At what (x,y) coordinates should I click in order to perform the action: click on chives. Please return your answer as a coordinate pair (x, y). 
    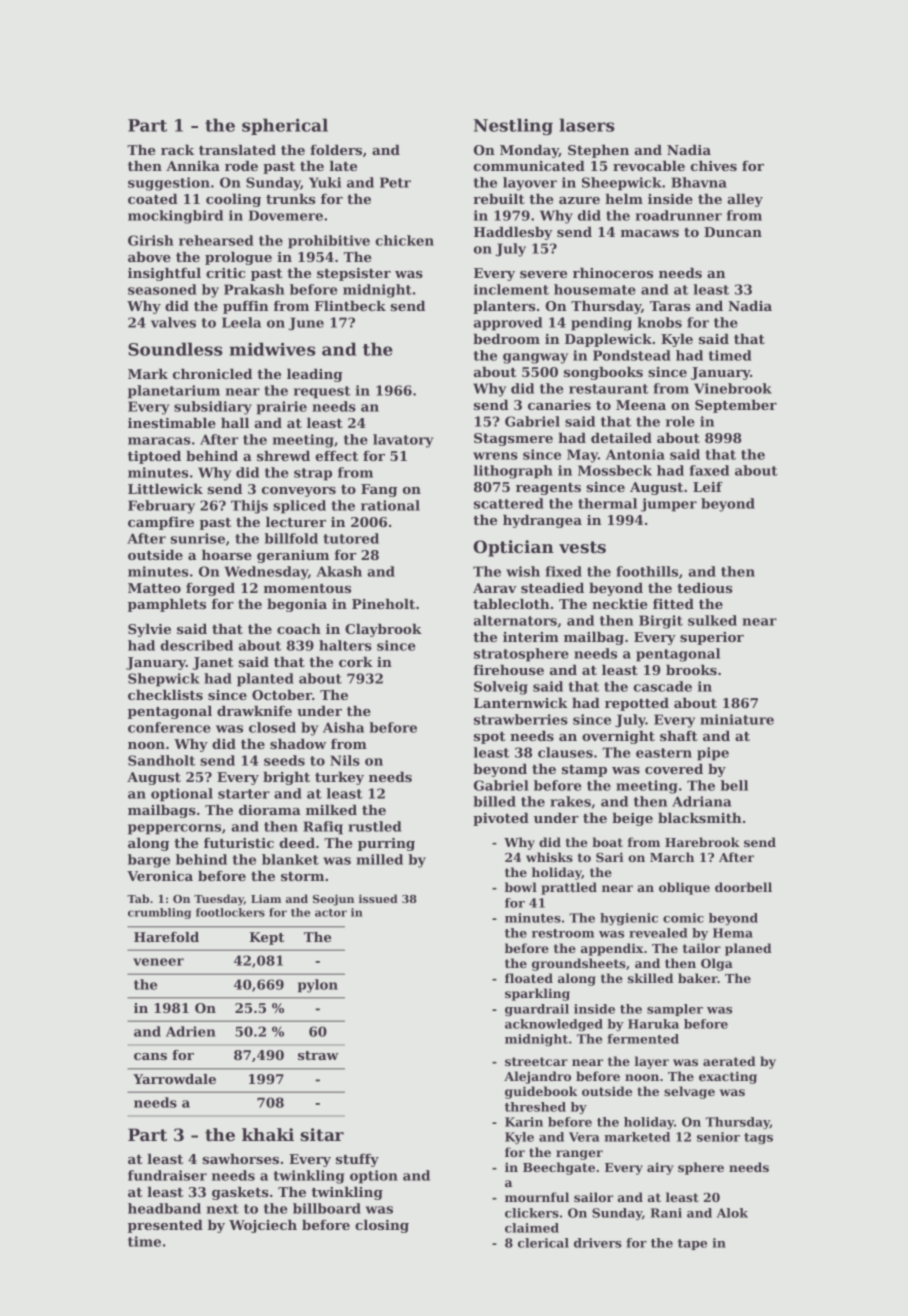
    Looking at the image, I should click on (713, 166).
